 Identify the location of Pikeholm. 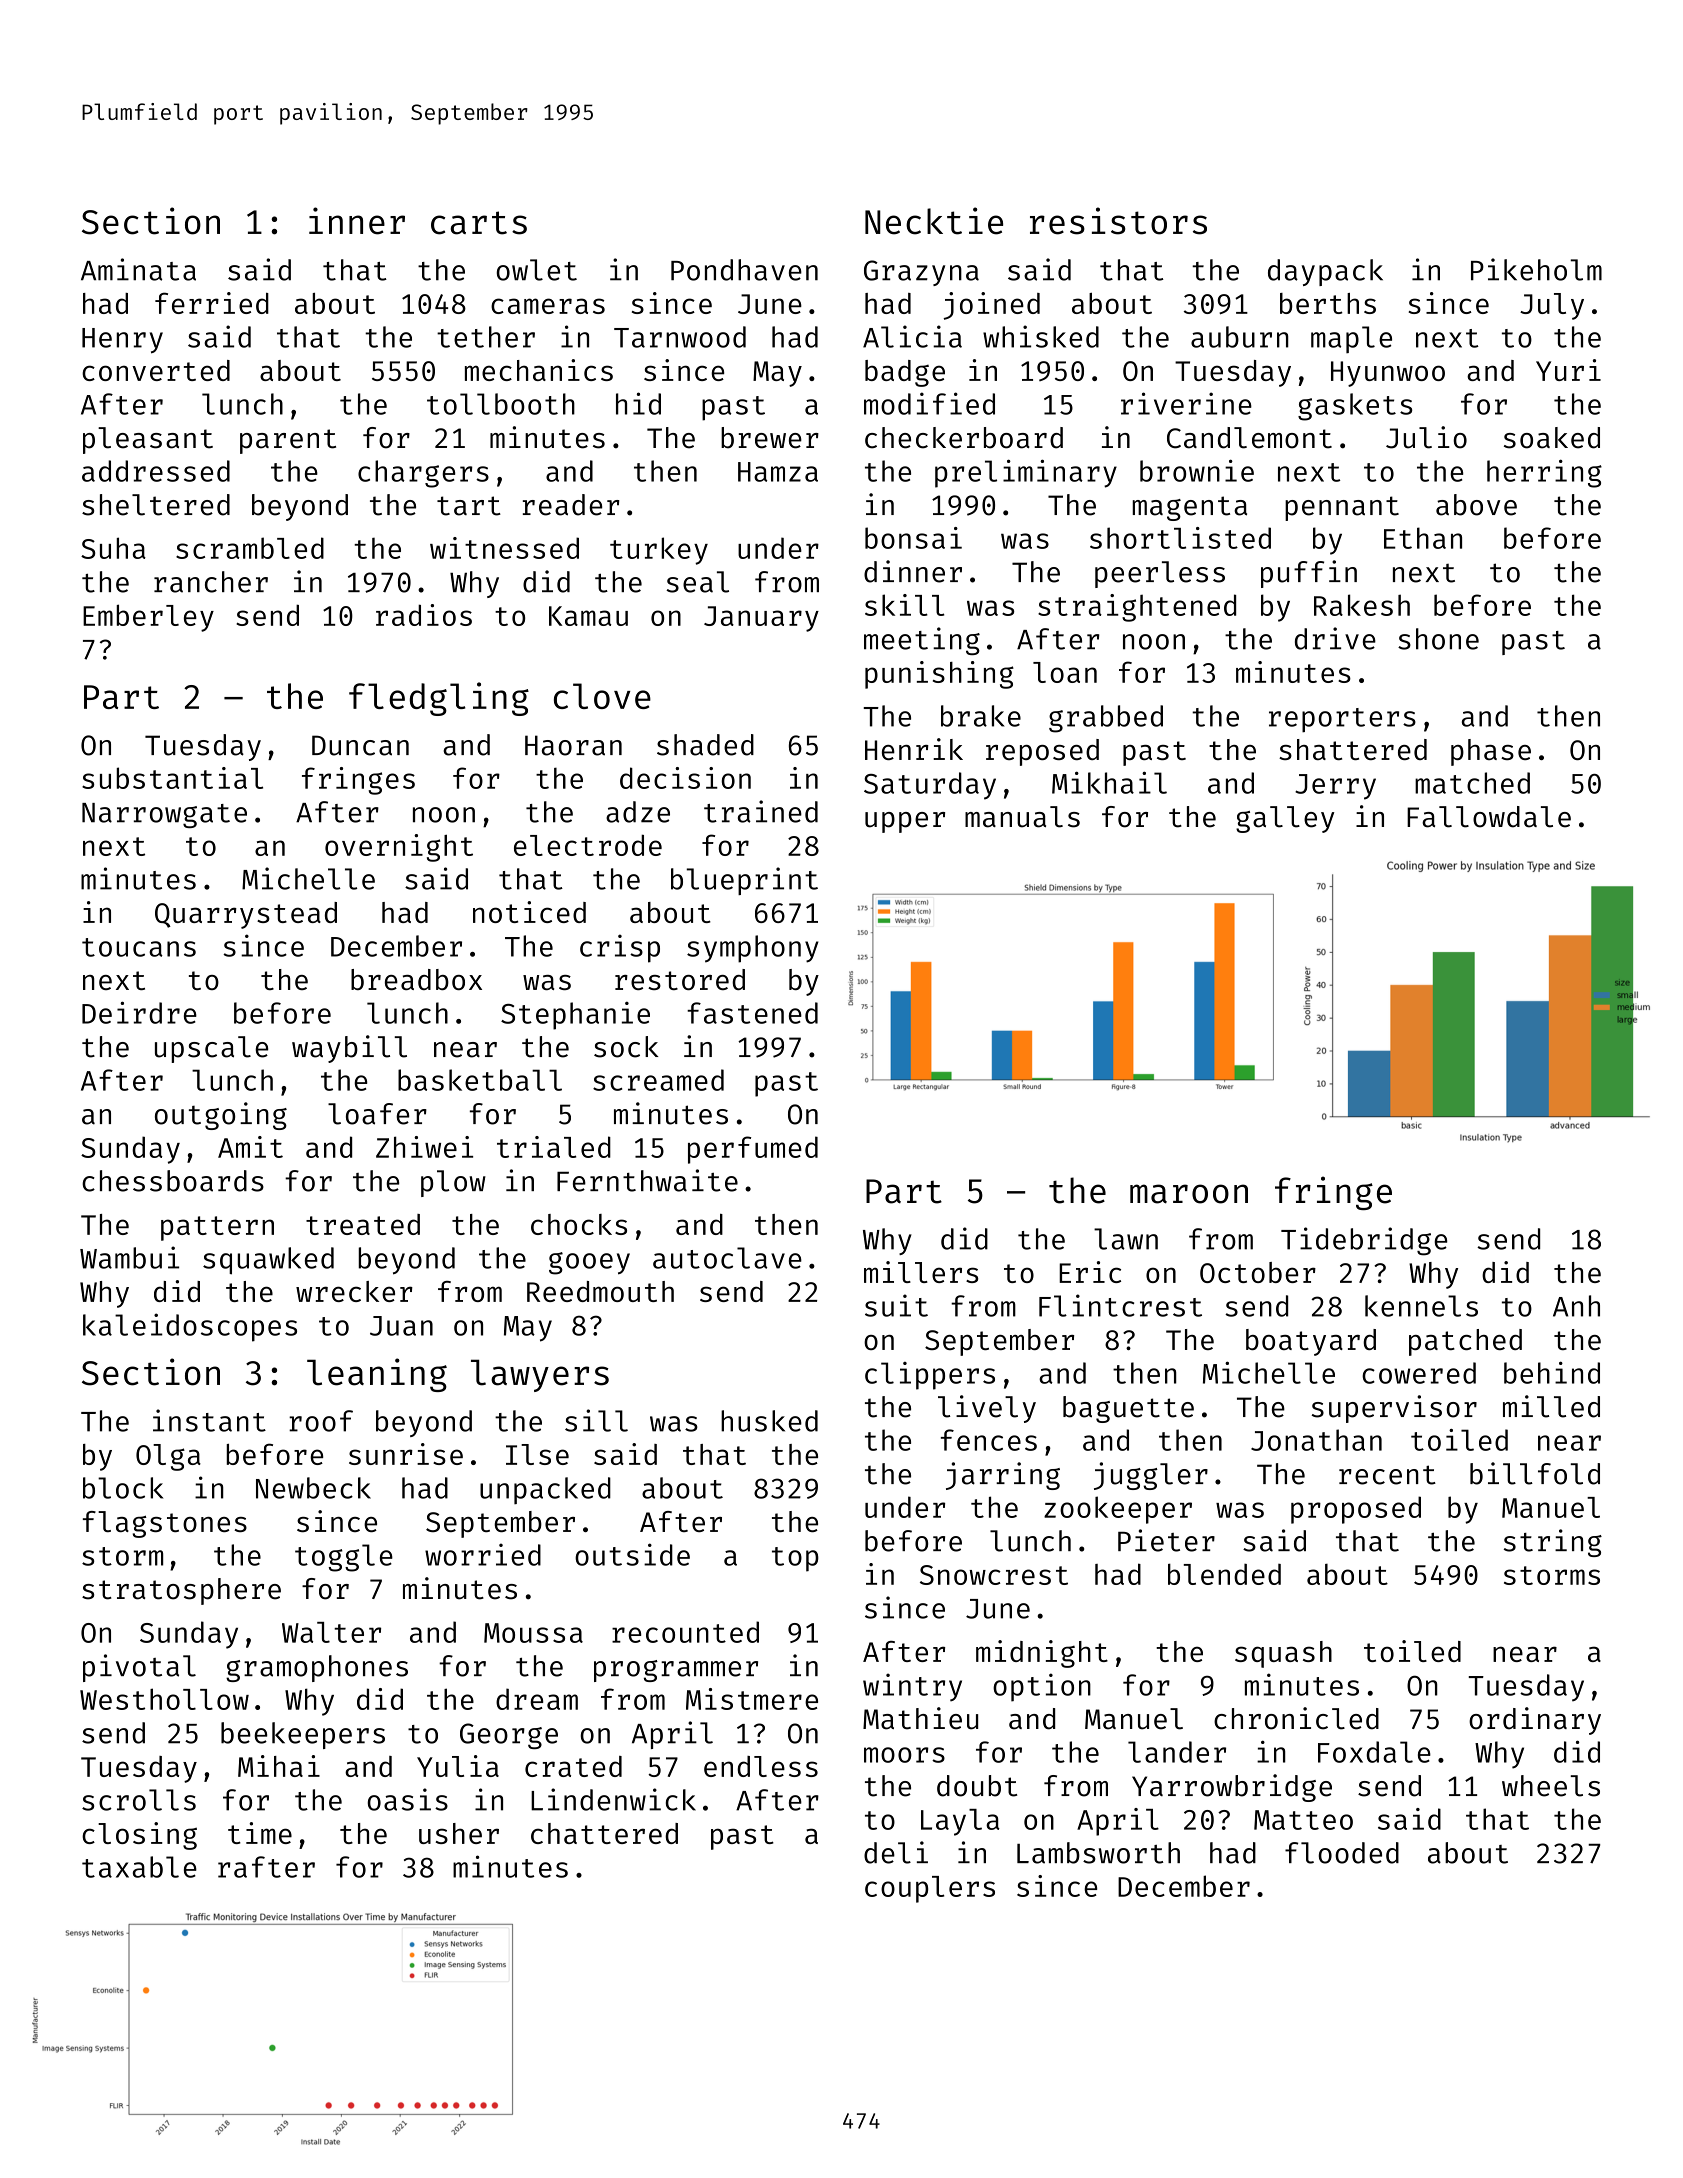
(1536, 269).
